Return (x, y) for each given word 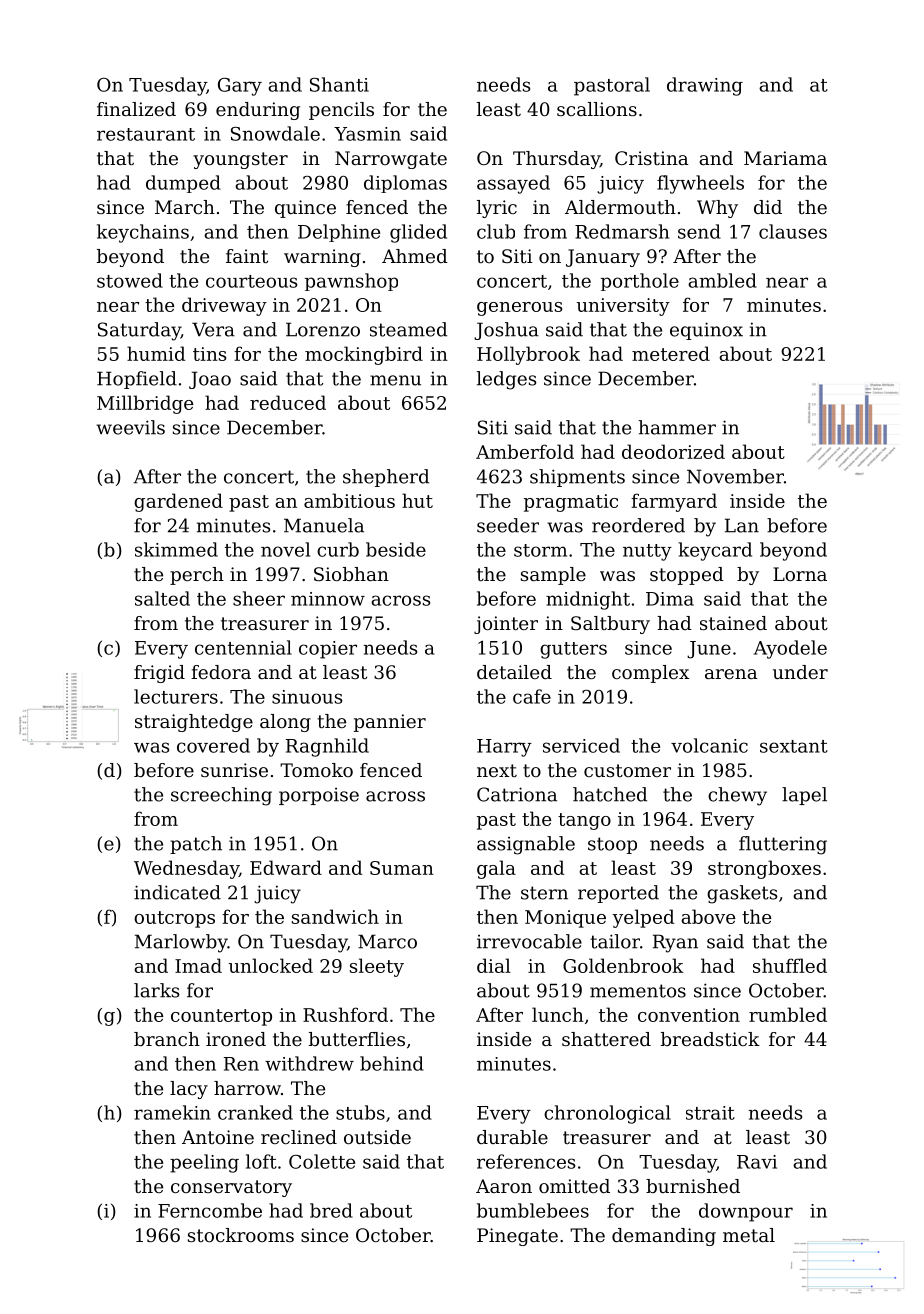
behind (392, 1063)
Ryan (675, 943)
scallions (597, 109)
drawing (705, 86)
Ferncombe (210, 1210)
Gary (240, 87)
